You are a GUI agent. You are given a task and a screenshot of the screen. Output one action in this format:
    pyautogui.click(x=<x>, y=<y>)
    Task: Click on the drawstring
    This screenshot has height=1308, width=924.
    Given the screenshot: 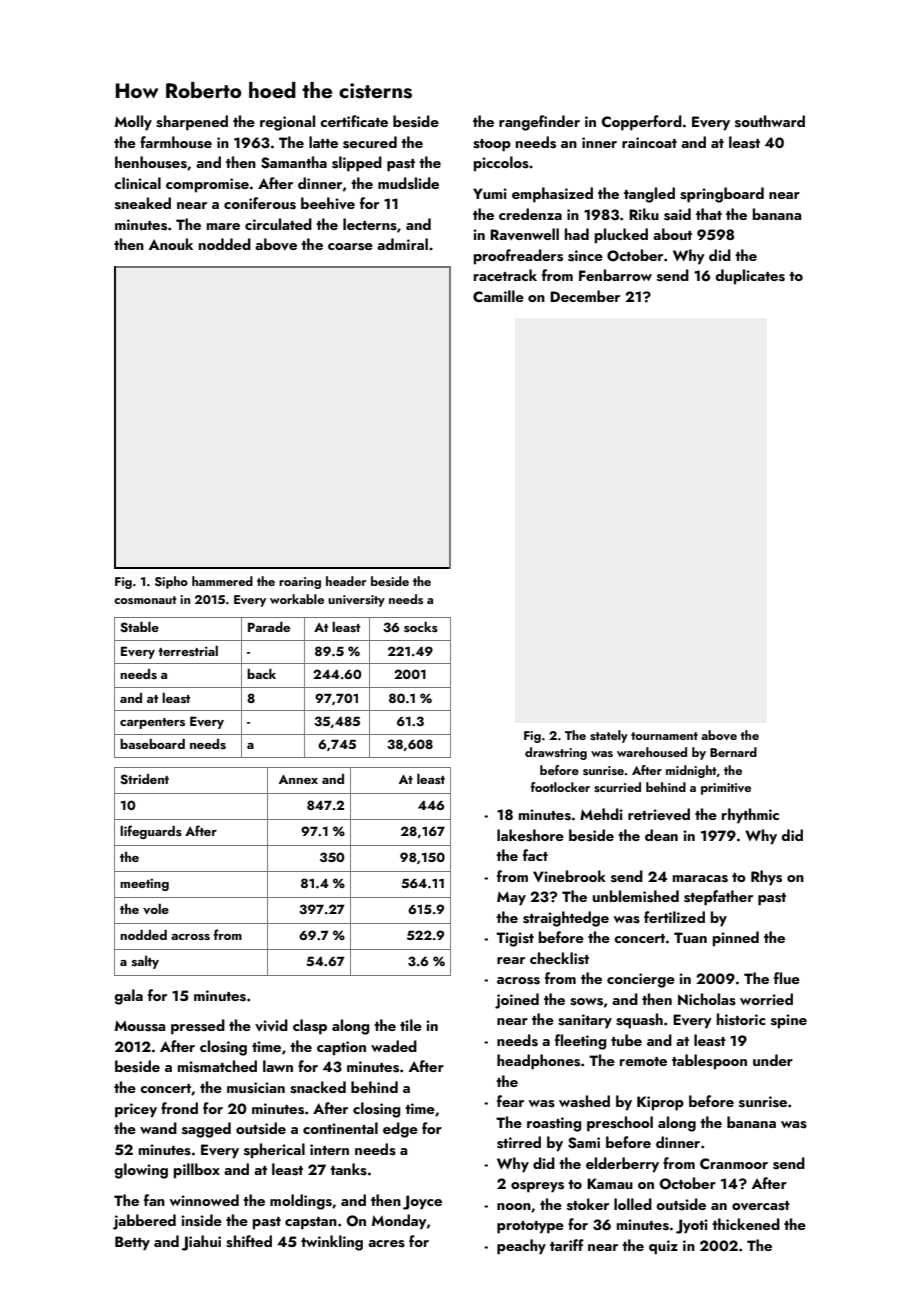 What is the action you would take?
    pyautogui.click(x=556, y=753)
